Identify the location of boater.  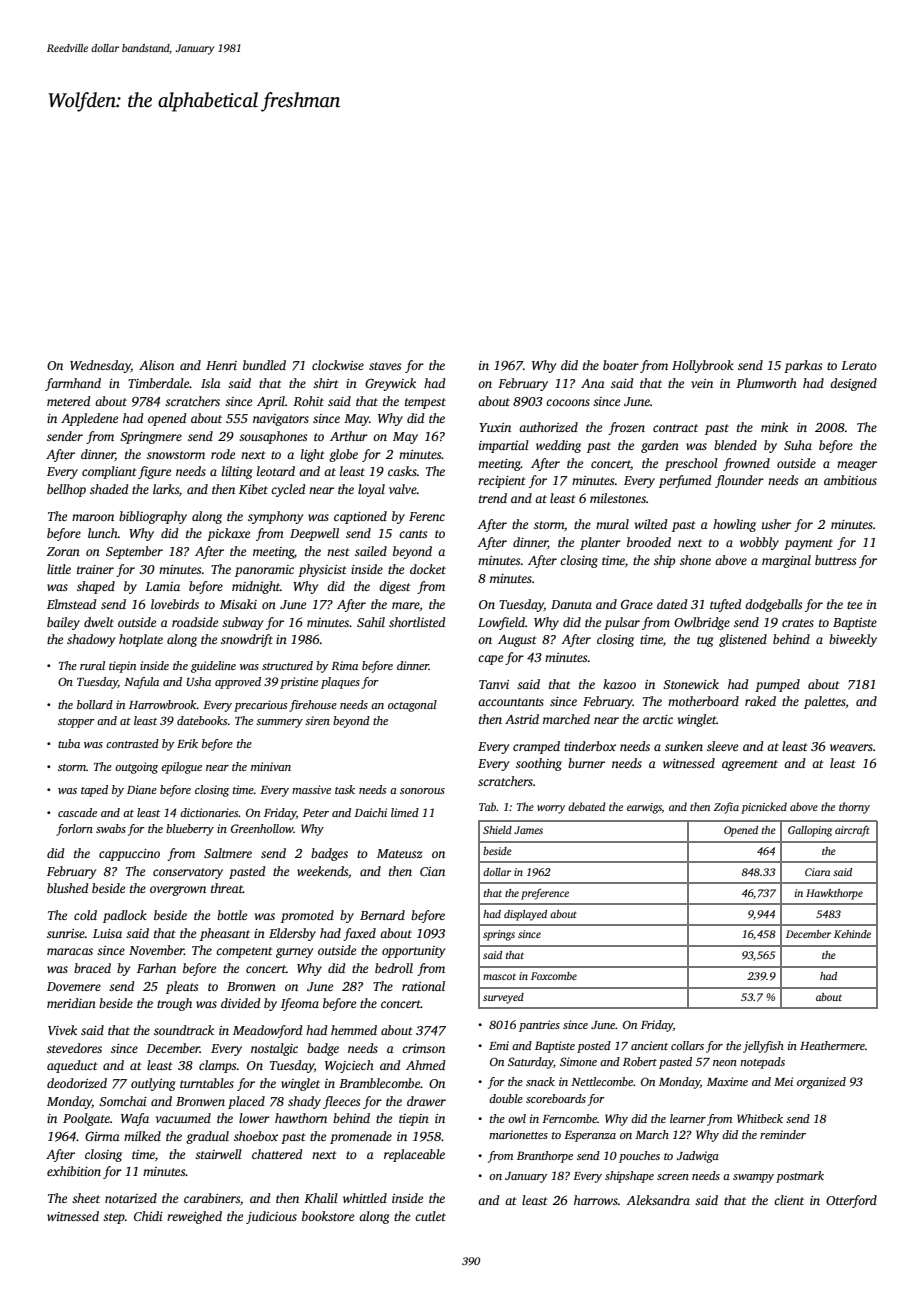
(621, 365).
